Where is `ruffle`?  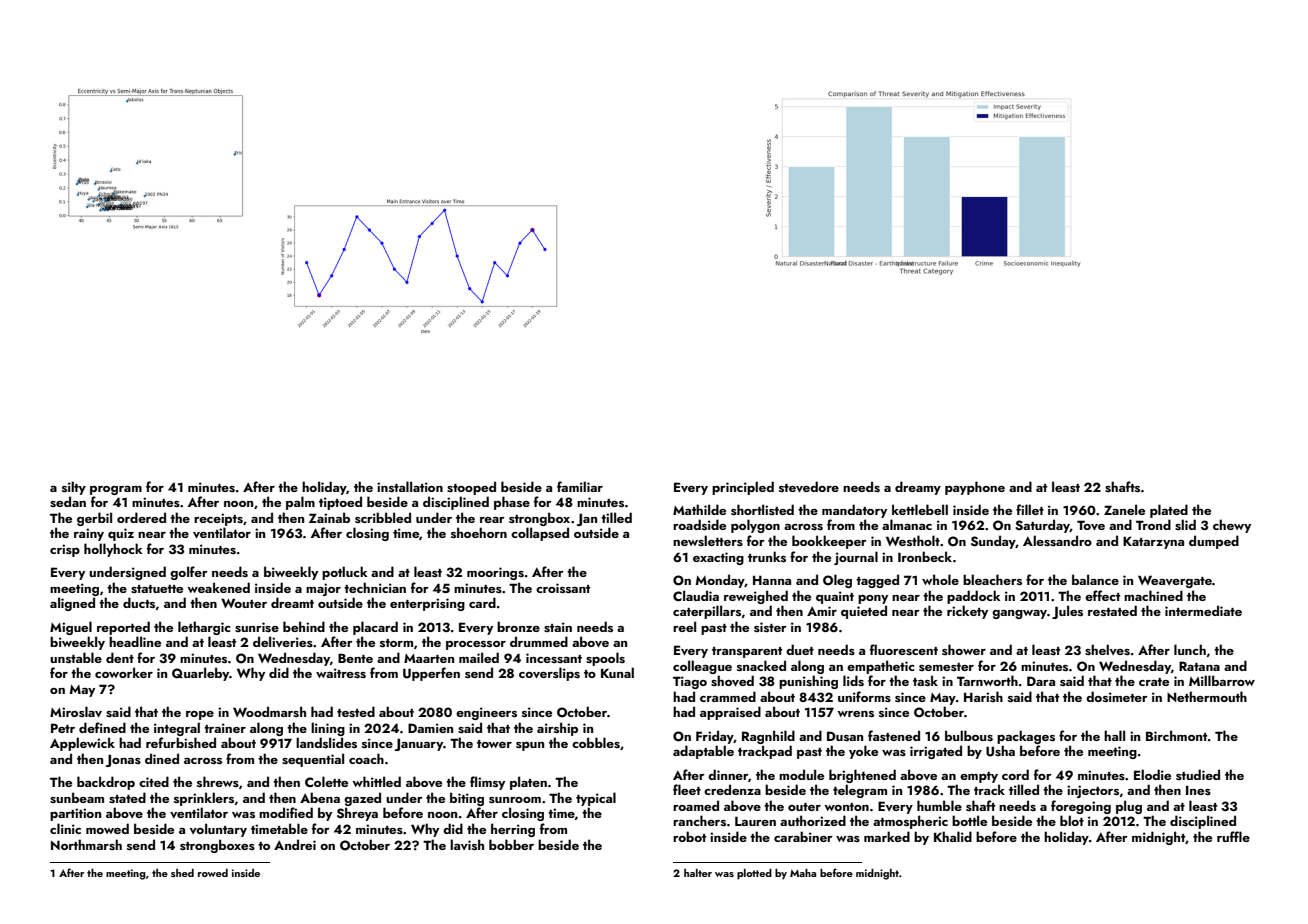 ruffle is located at coordinates (1233, 836).
